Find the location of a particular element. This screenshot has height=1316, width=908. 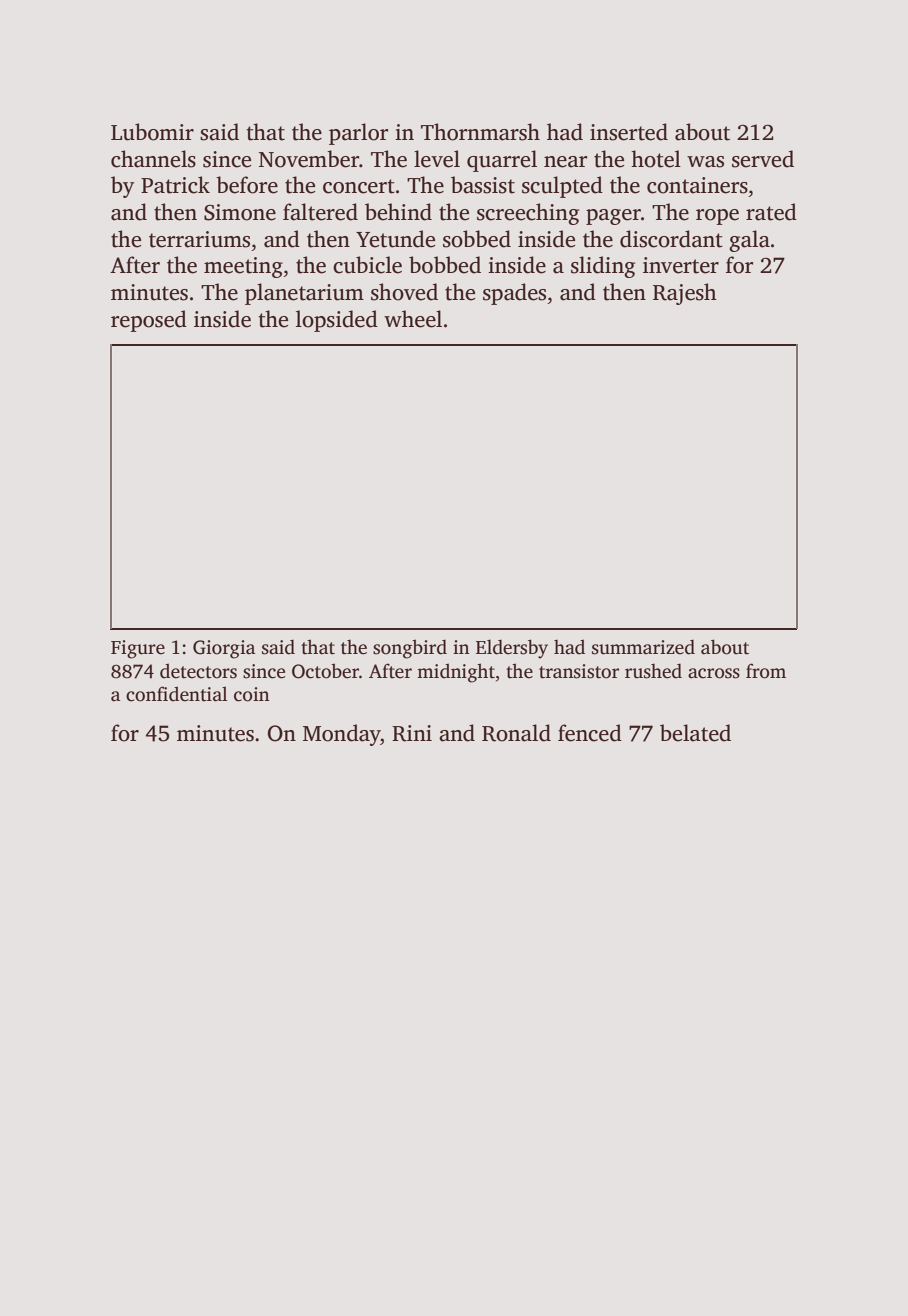

quarrel is located at coordinates (502, 161).
